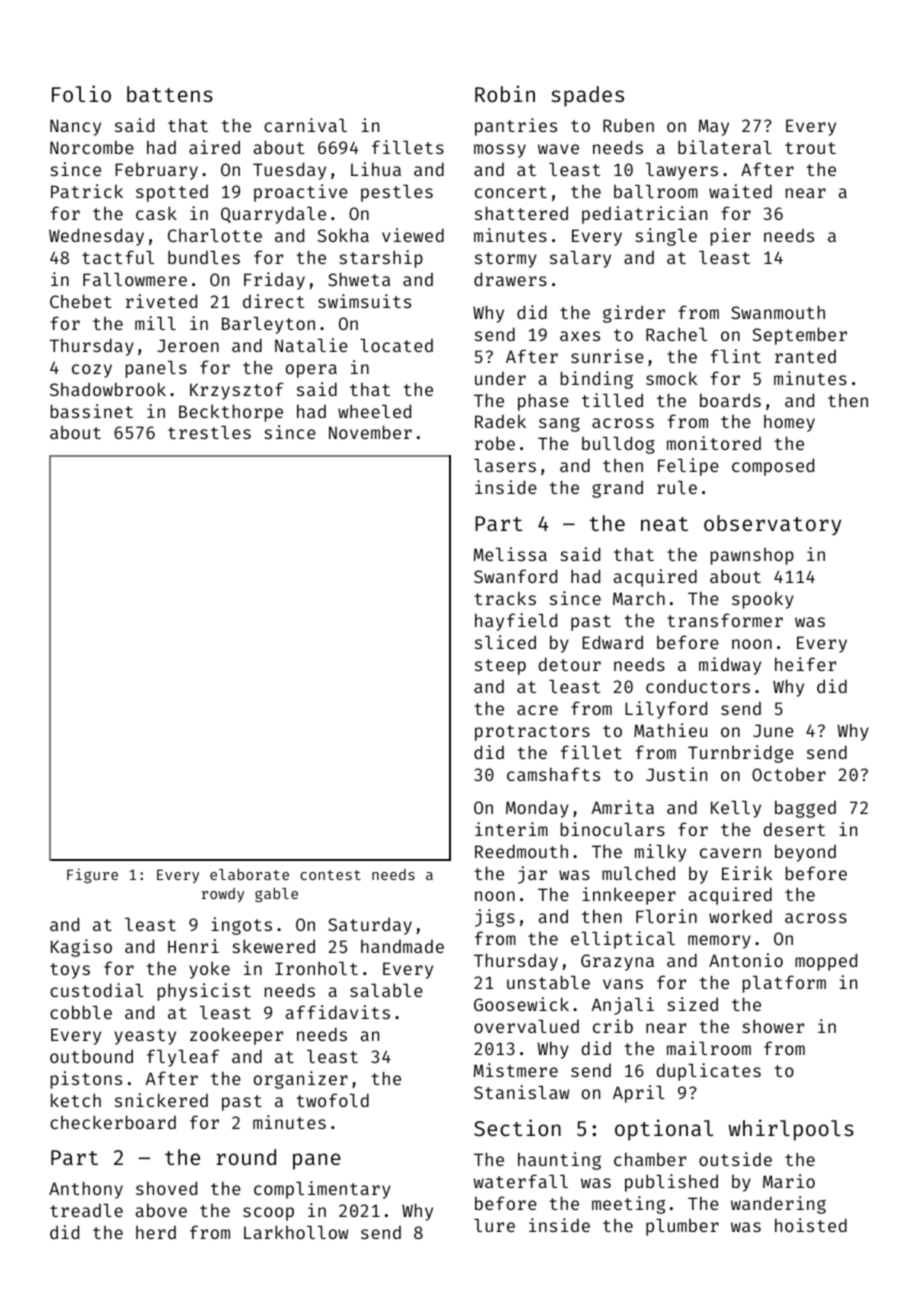  What do you see at coordinates (826, 962) in the screenshot?
I see `mopped` at bounding box center [826, 962].
